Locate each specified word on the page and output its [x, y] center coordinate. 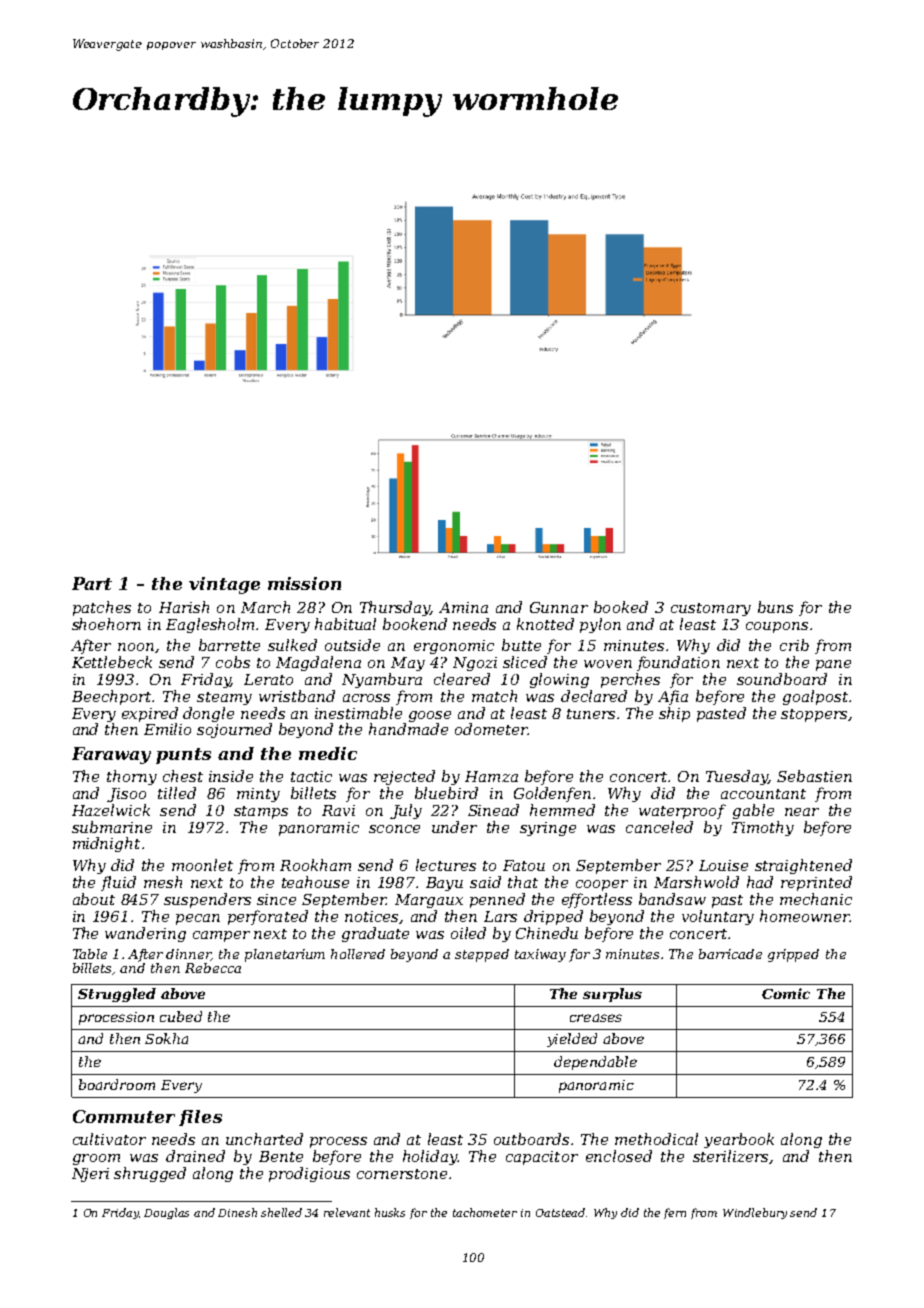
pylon [600, 625]
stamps [261, 812]
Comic [786, 993]
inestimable [358, 713]
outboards [531, 1139]
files [200, 1118]
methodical [656, 1139]
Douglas [166, 1213]
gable [753, 811]
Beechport [111, 697]
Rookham [315, 865]
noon [136, 647]
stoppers [814, 715]
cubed [181, 1016]
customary [711, 609]
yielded [572, 1040]
